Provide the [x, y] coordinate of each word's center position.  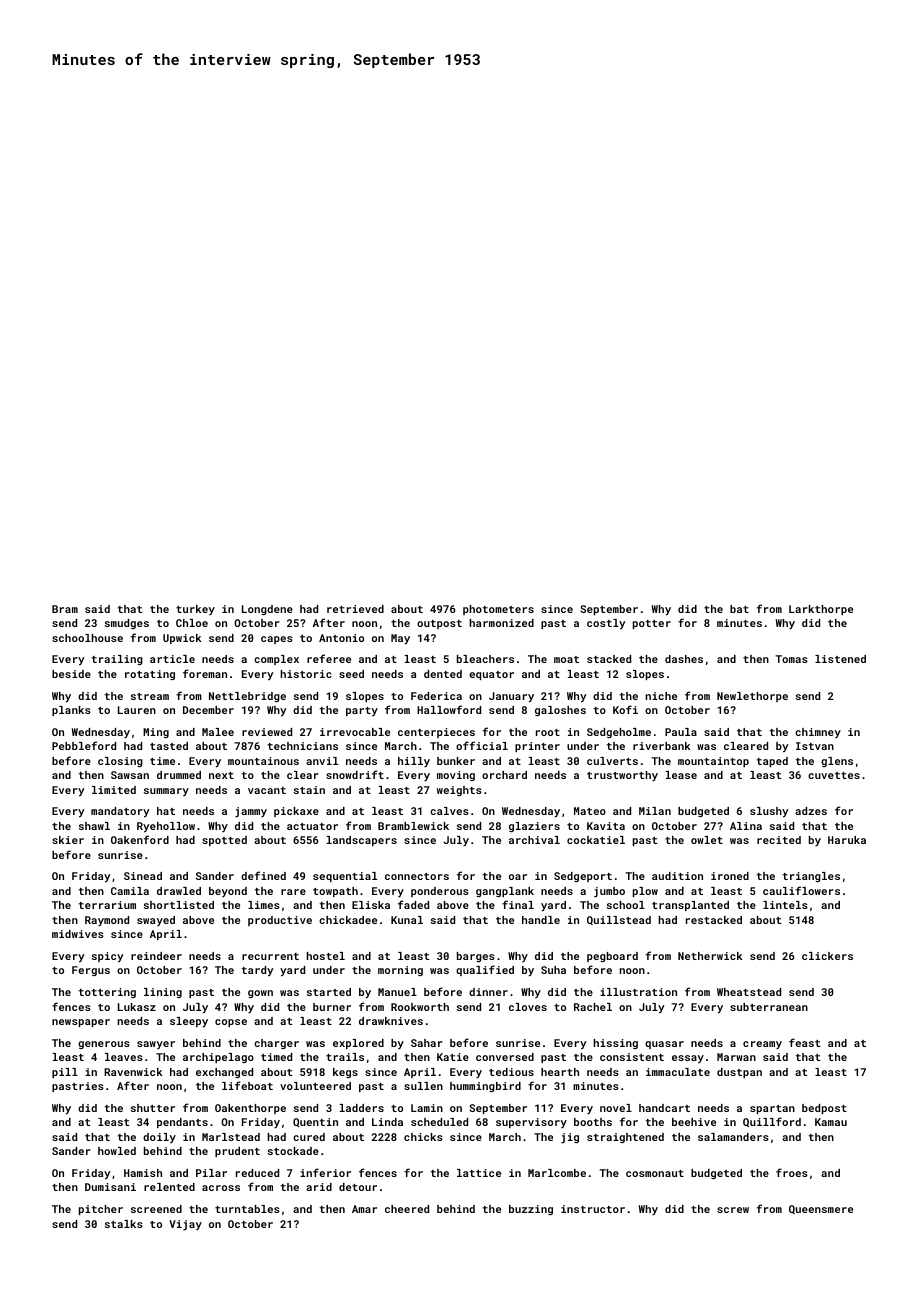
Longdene [267, 610]
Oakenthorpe [250, 1109]
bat [739, 609]
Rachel [593, 1007]
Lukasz [137, 1007]
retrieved [355, 609]
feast [804, 1042]
